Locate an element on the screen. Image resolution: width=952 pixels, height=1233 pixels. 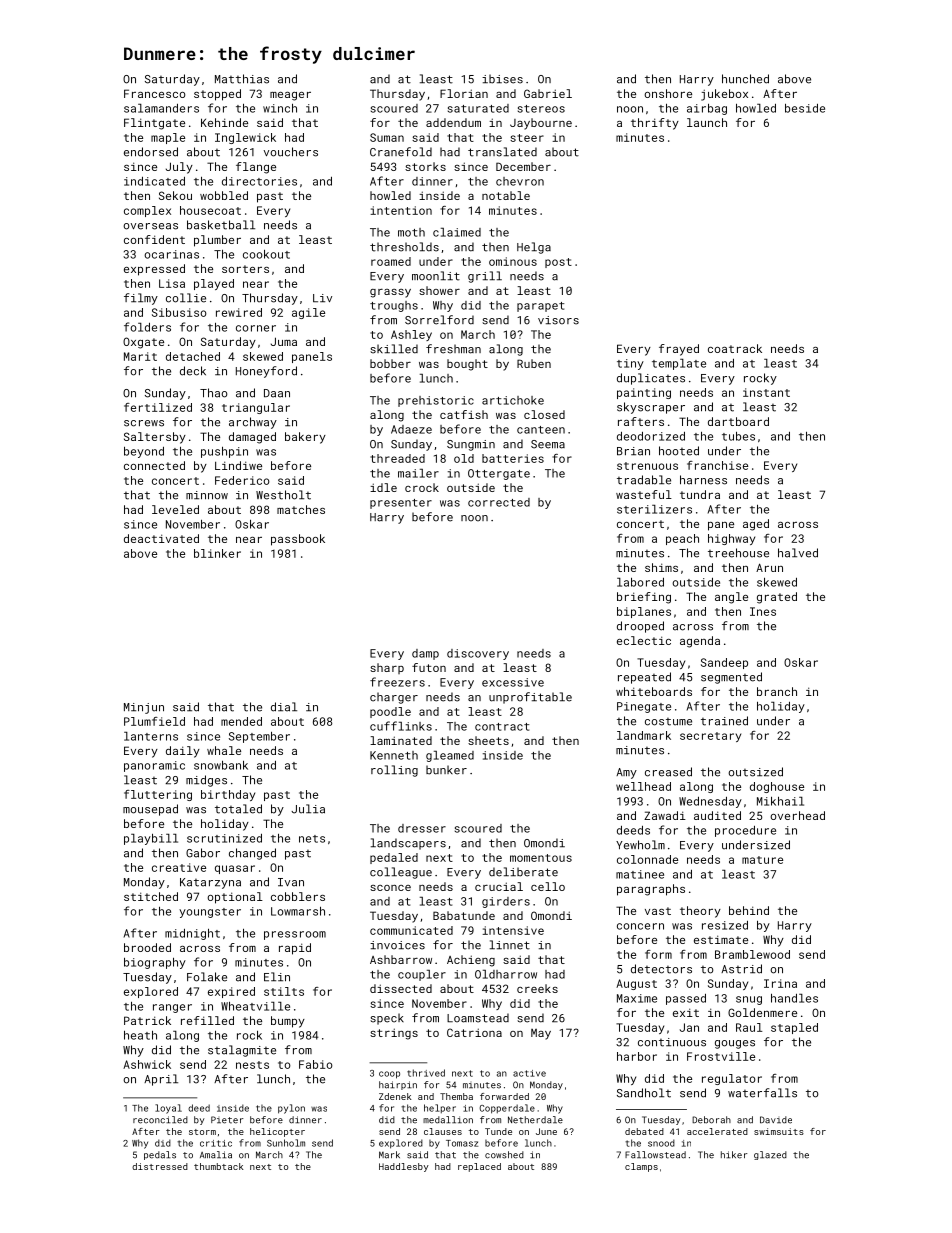
Florian is located at coordinates (464, 93).
